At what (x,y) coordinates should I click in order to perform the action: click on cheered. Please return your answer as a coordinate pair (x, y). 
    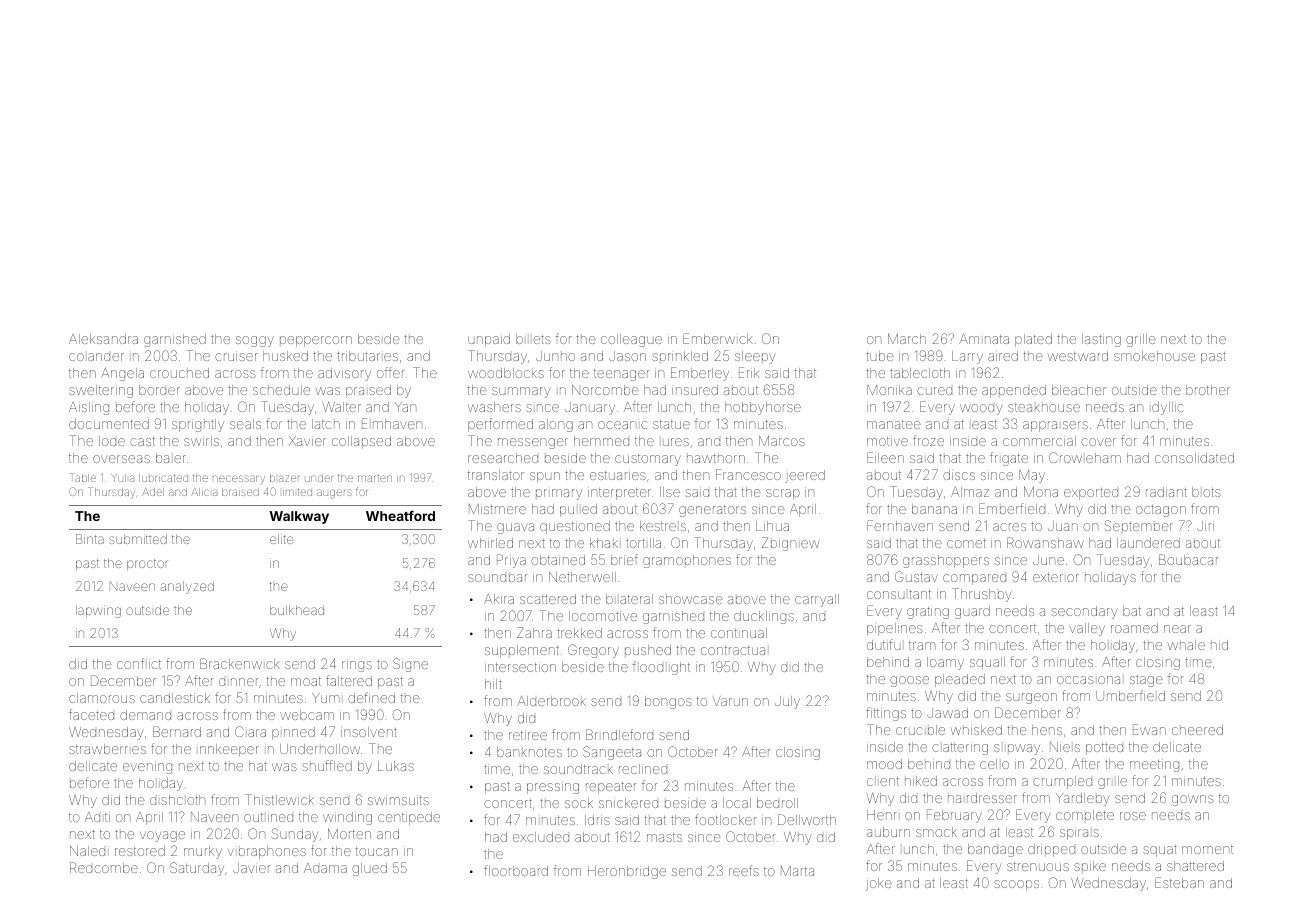
    Looking at the image, I should click on (1197, 730).
